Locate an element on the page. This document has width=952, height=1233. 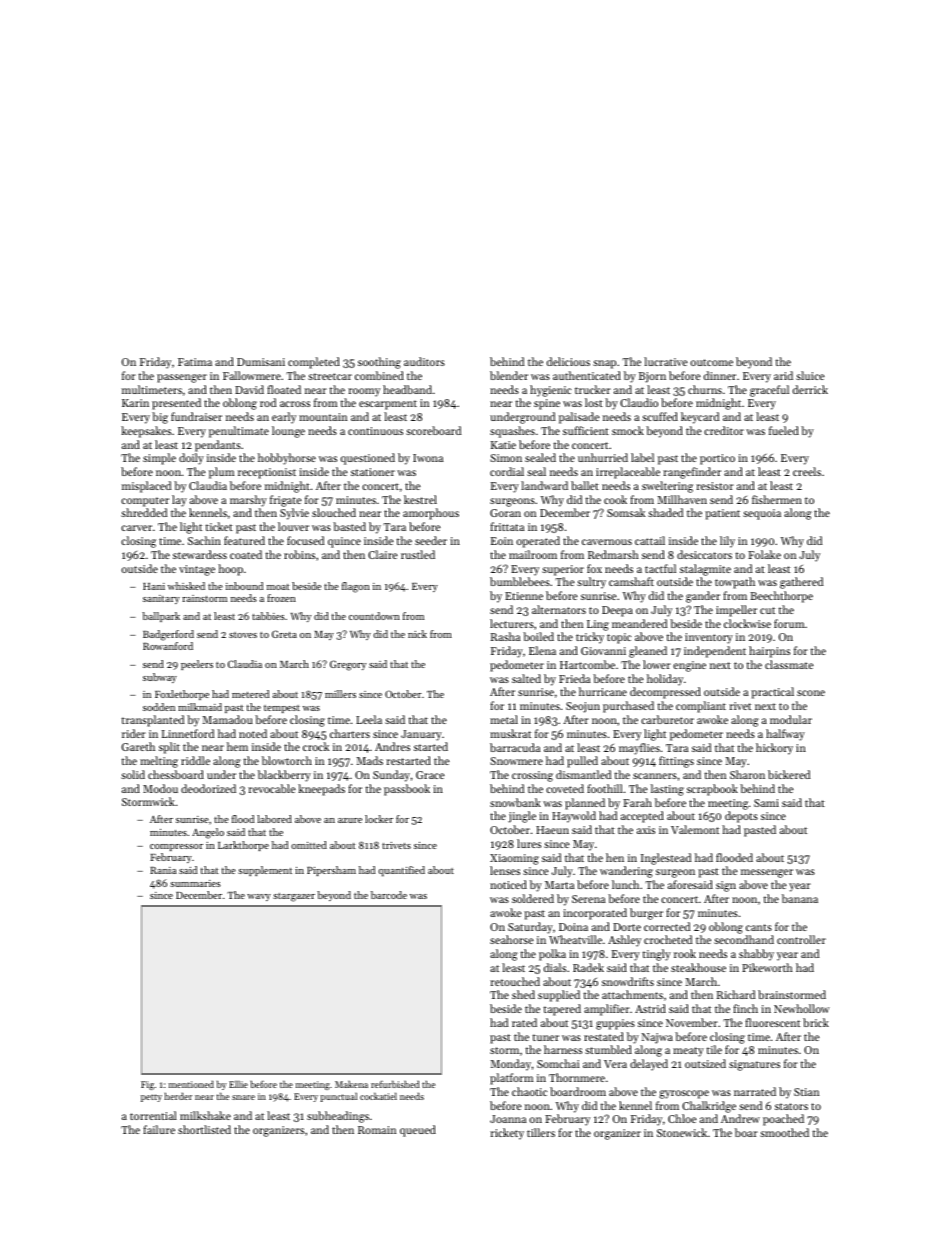
queued is located at coordinates (418, 1131).
